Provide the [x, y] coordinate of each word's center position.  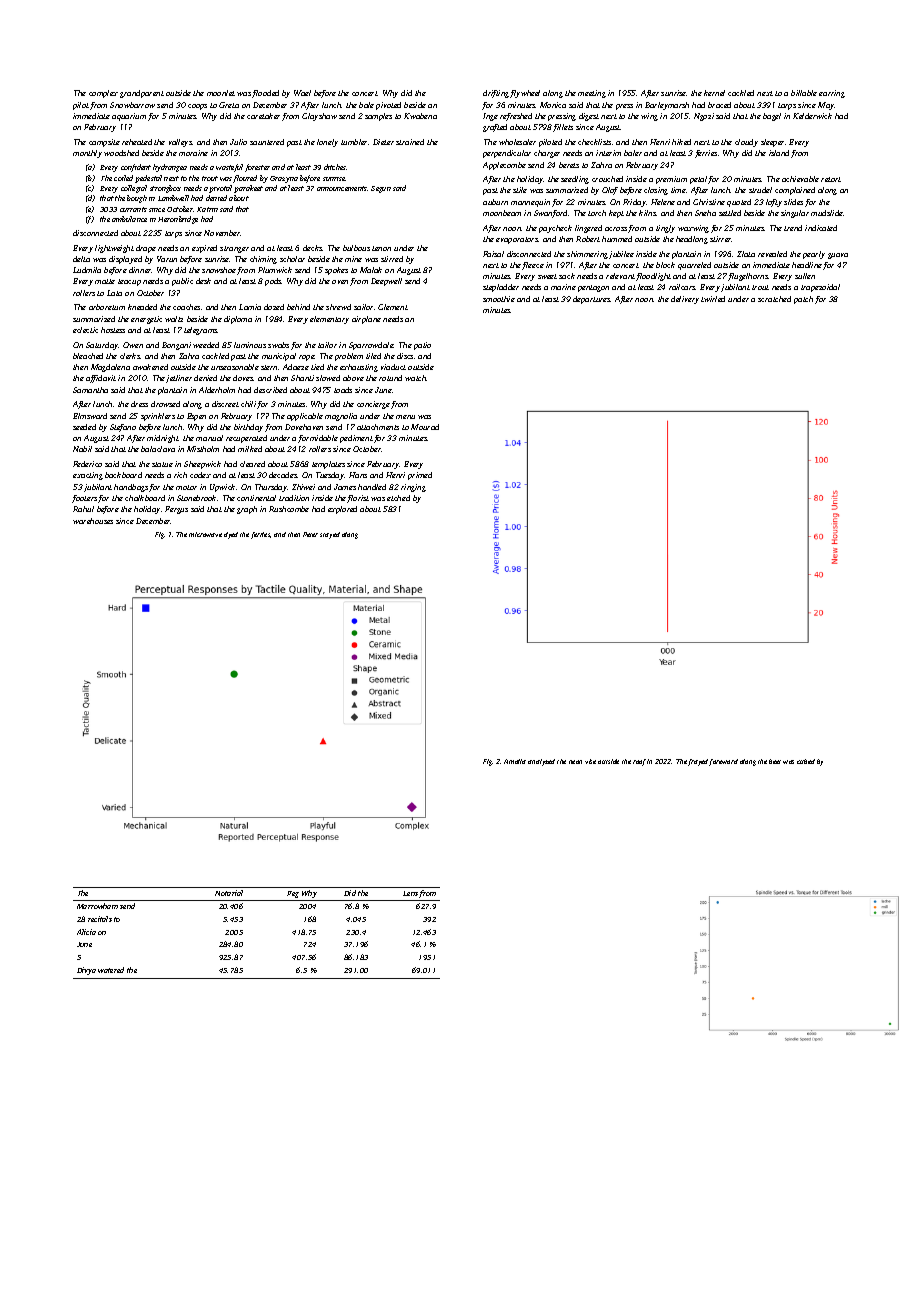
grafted [495, 128]
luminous [250, 345]
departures [592, 300]
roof [639, 762]
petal [698, 180]
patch [803, 300]
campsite [104, 143]
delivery [685, 300]
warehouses [93, 521]
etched [398, 498]
